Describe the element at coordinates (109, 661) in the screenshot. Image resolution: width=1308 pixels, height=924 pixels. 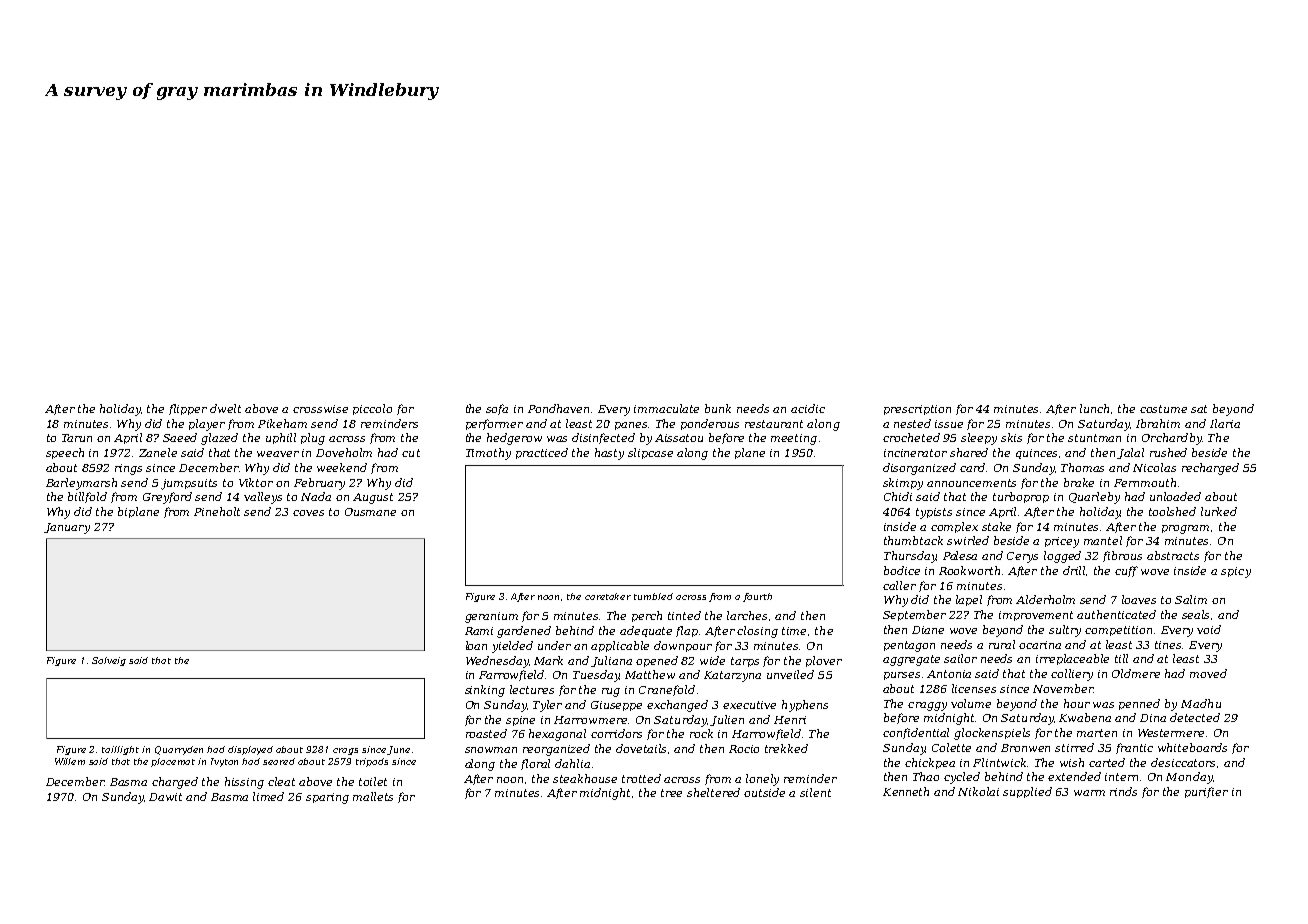
I see `Solveig` at that location.
